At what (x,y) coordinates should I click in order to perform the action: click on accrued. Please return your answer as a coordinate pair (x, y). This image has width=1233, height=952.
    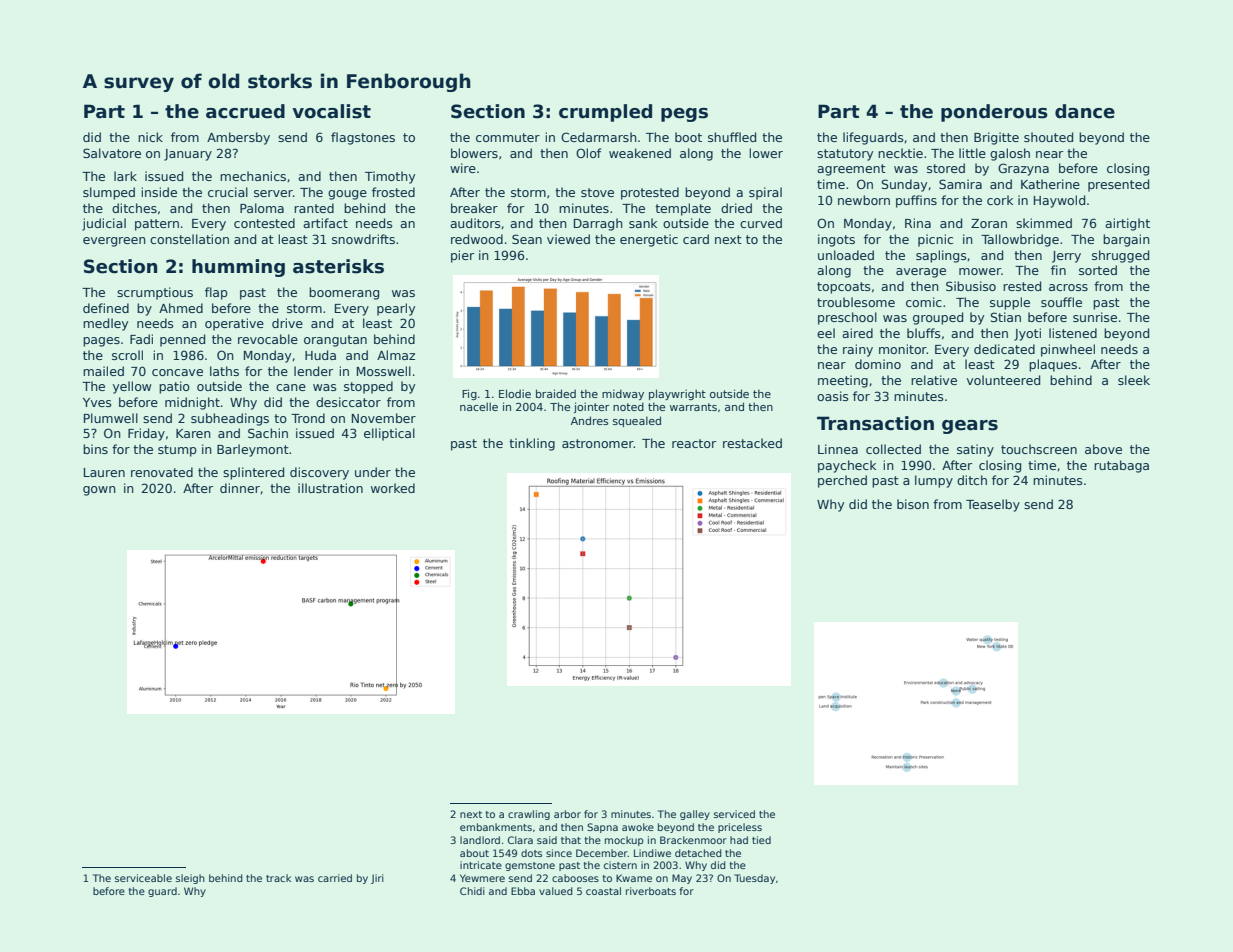
    Looking at the image, I should click on (245, 111).
